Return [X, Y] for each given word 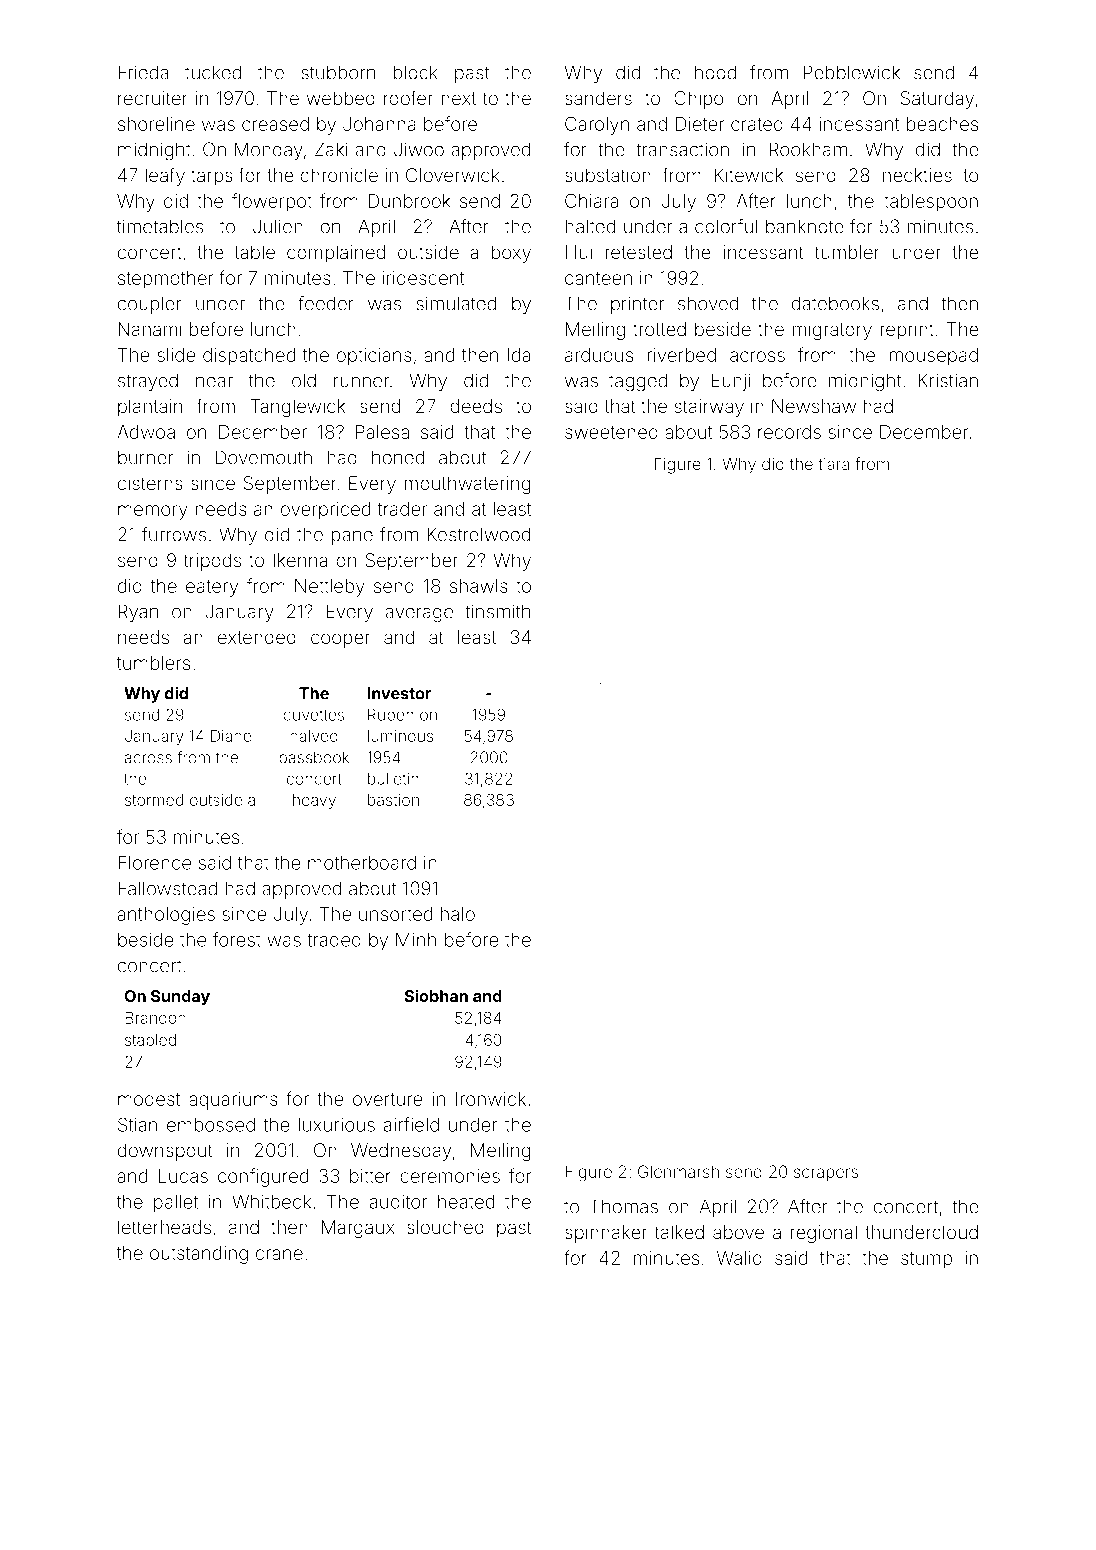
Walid [739, 1258]
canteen [598, 278]
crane [279, 1254]
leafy [165, 176]
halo [458, 914]
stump [926, 1260]
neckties [917, 175]
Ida [518, 355]
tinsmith [497, 611]
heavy [314, 801]
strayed [148, 382]
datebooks [835, 303]
